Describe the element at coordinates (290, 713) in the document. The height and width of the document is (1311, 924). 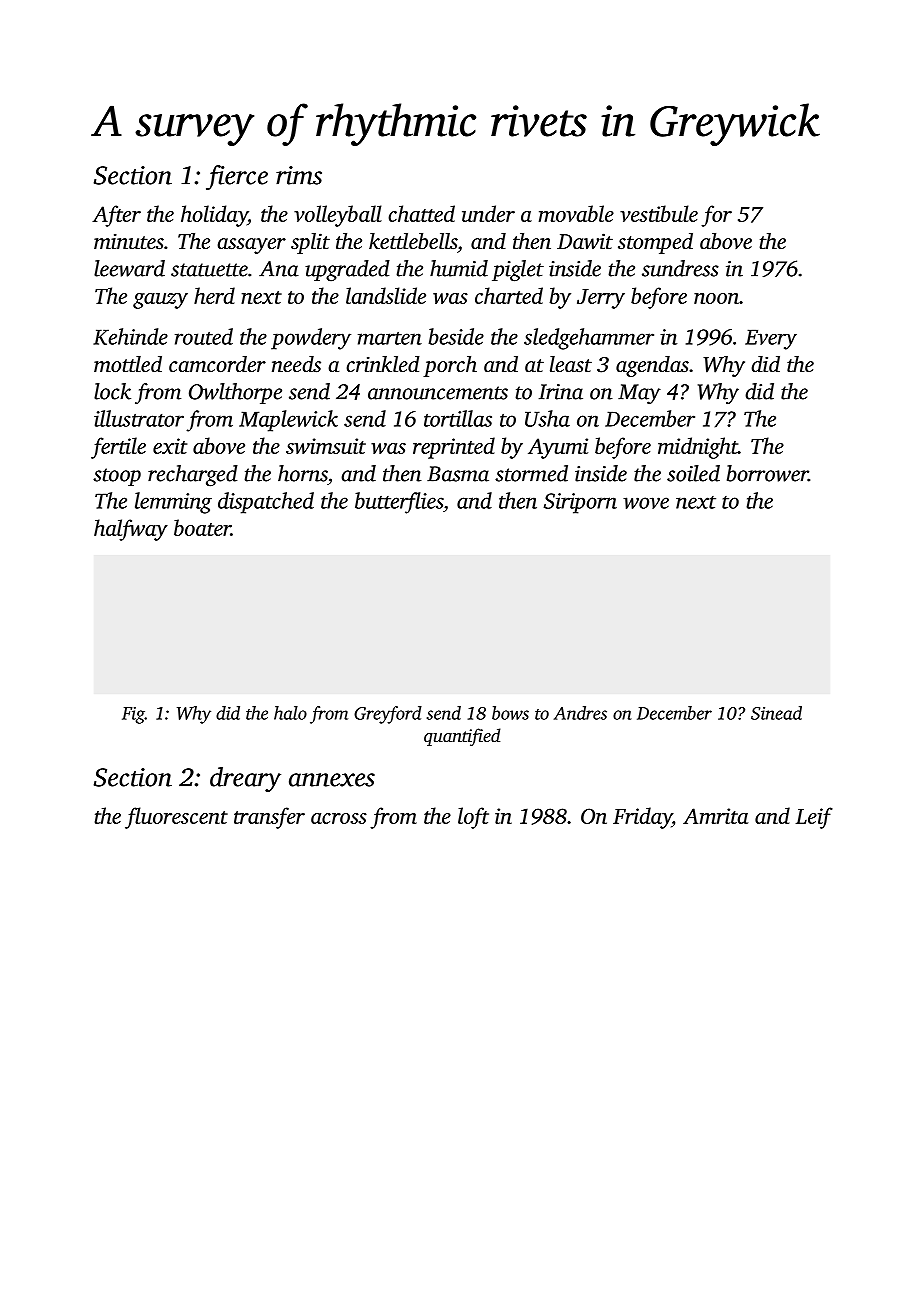
I see `halo` at that location.
